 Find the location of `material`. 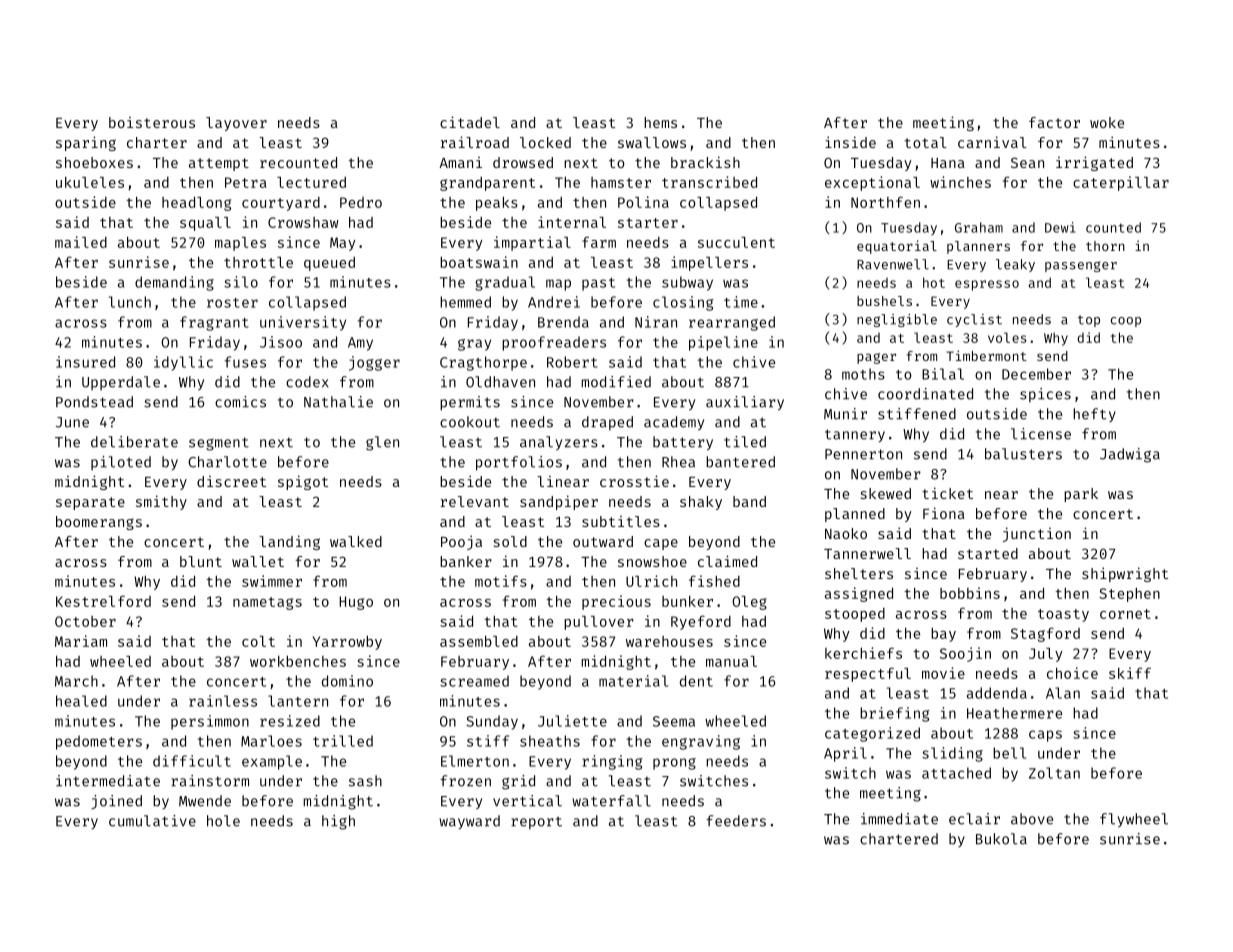

material is located at coordinates (633, 681).
